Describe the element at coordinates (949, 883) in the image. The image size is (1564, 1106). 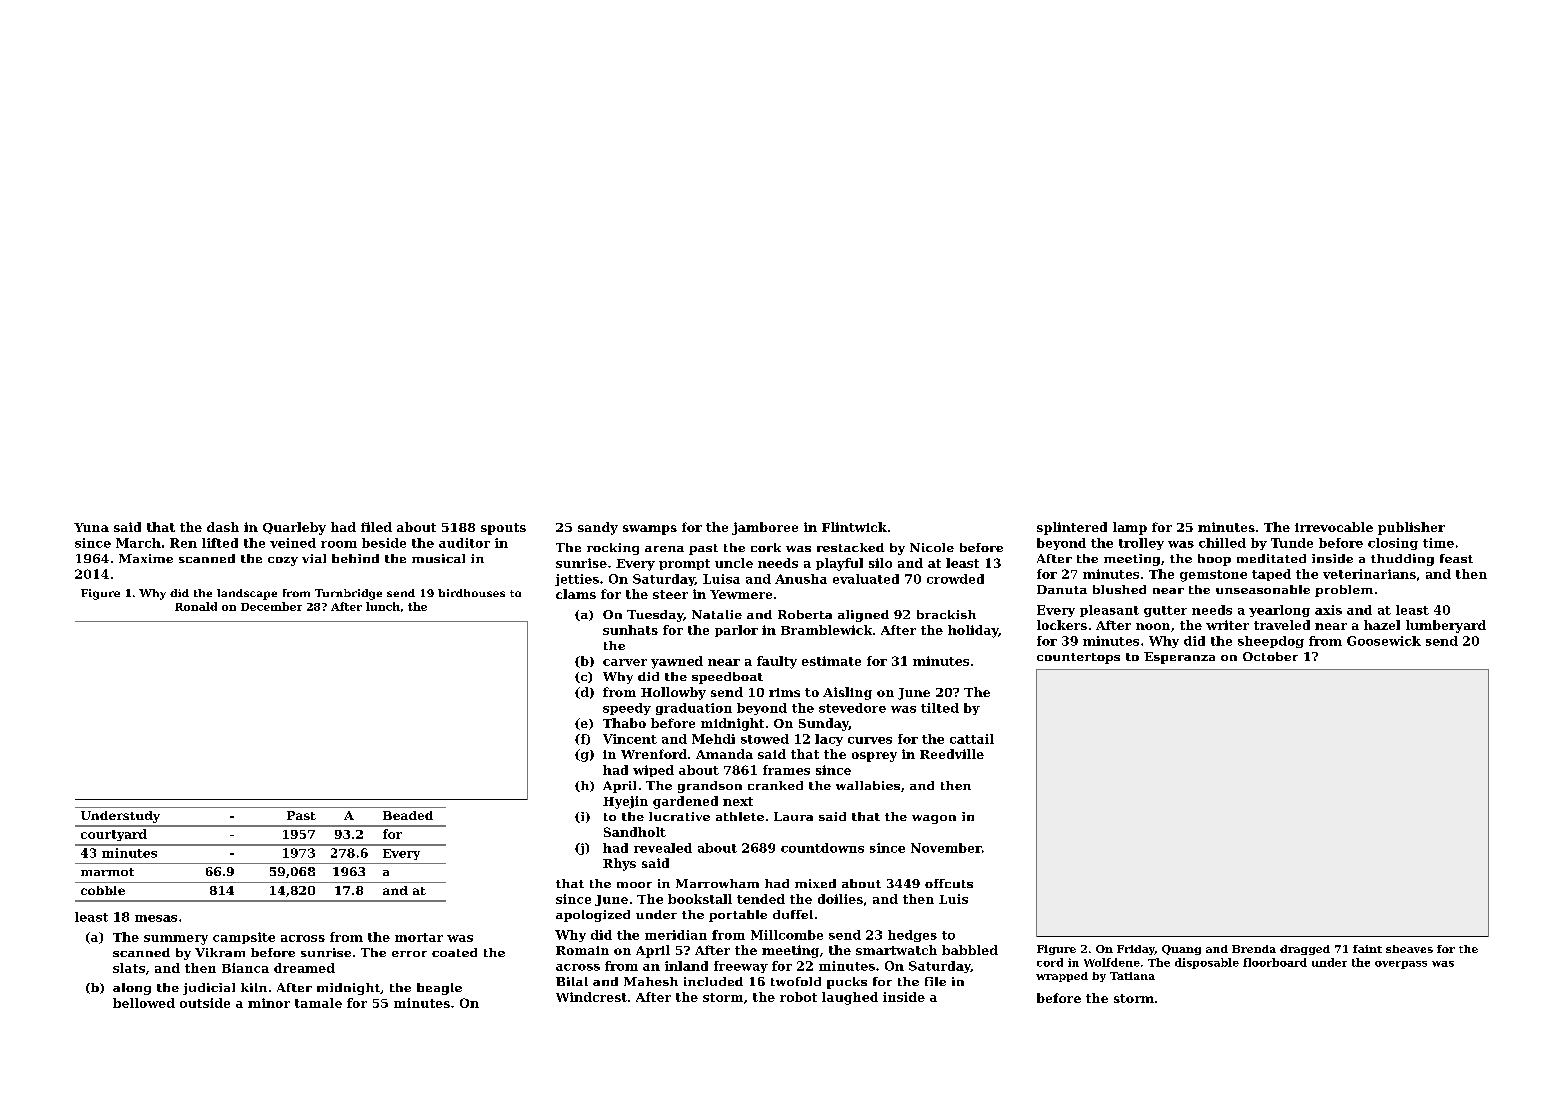
I see `offcuts` at that location.
